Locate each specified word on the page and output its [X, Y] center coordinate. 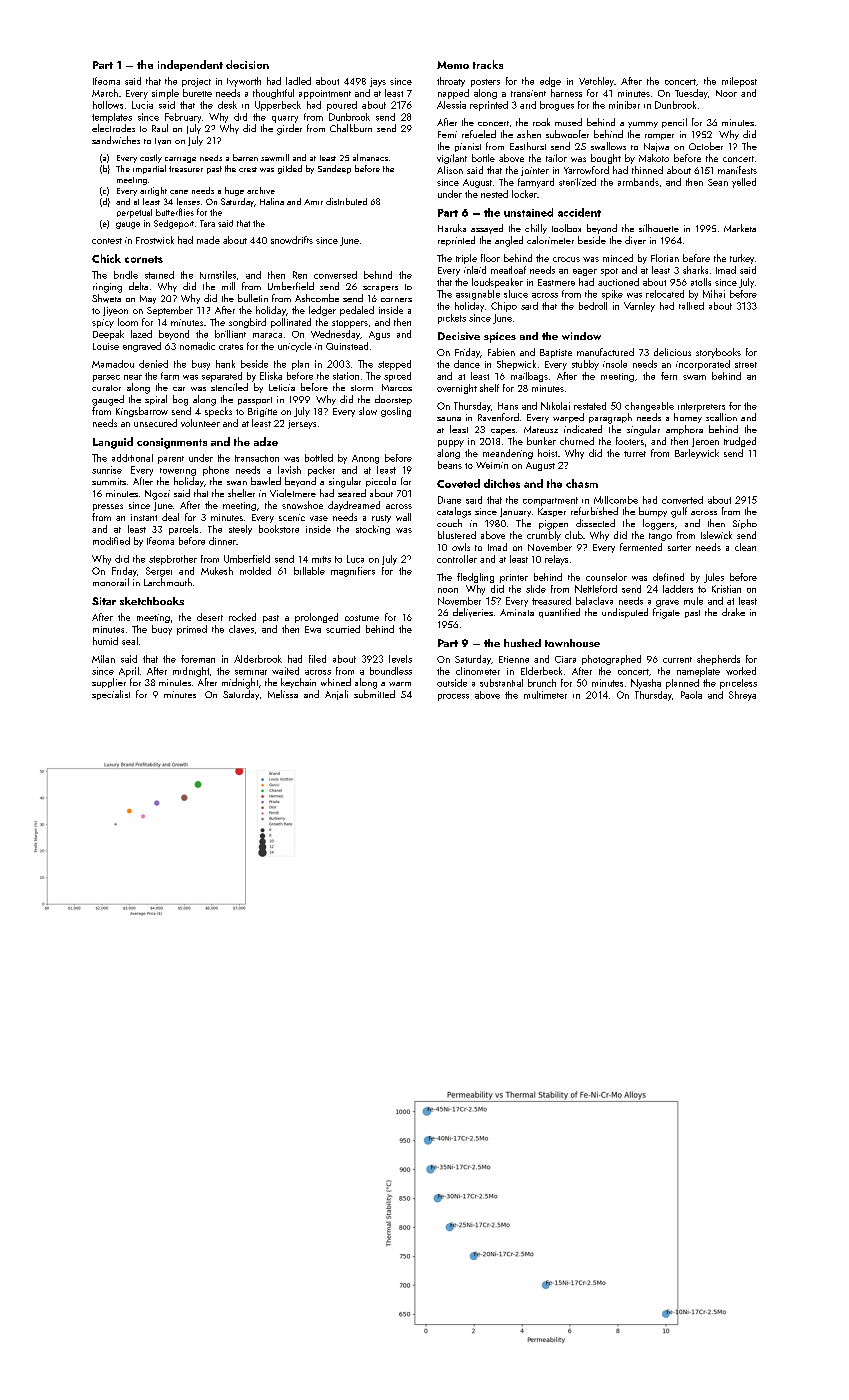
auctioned [618, 282]
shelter [241, 493]
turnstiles [218, 275]
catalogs [454, 512]
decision [247, 64]
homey [688, 418]
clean [745, 547]
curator [106, 388]
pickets [452, 319]
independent [190, 65]
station [346, 376]
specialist [111, 695]
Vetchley [596, 82]
